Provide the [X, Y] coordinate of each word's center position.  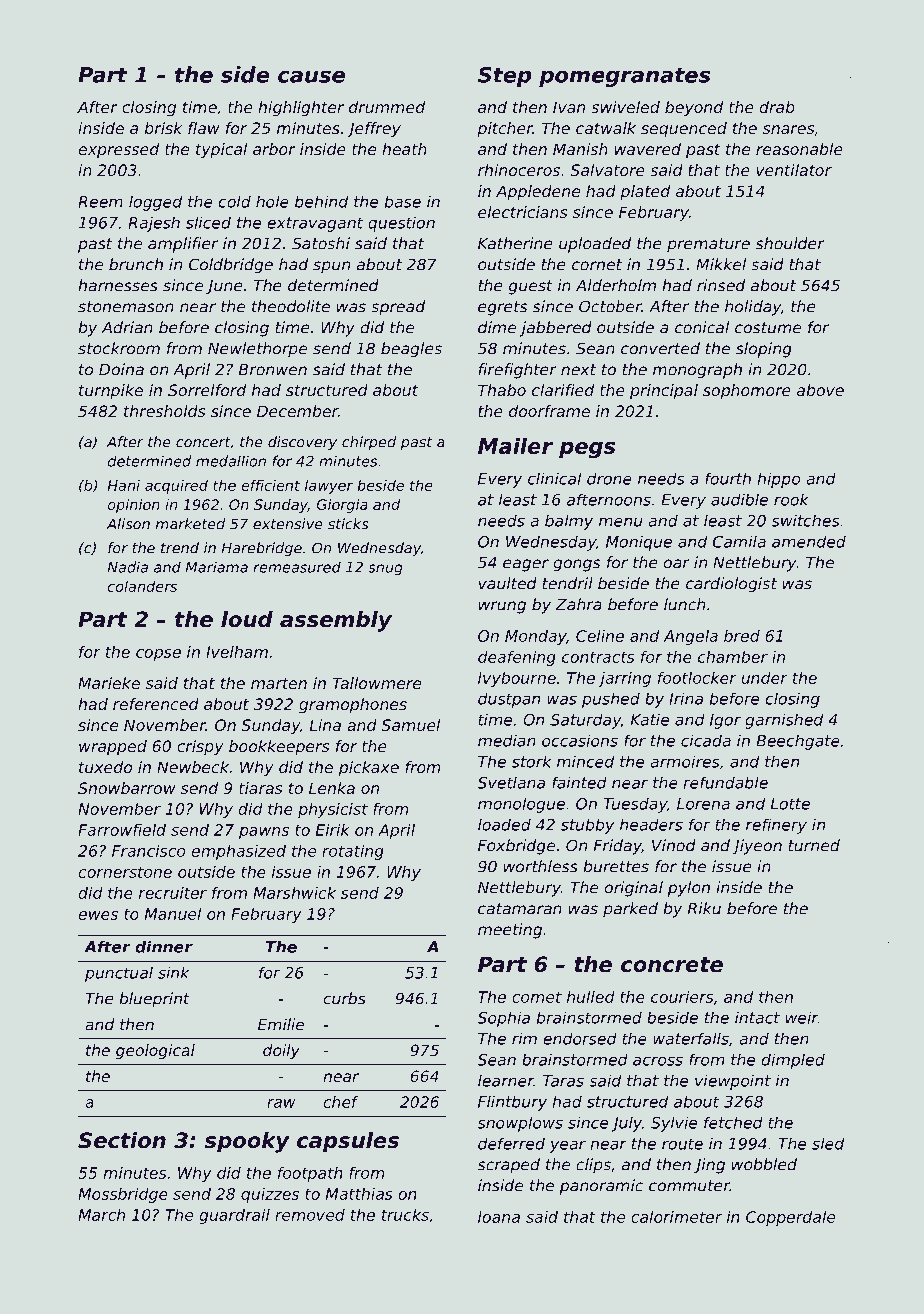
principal [664, 392]
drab [777, 107]
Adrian [127, 327]
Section [122, 1140]
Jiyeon [757, 847]
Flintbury [512, 1103]
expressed [119, 151]
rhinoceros [519, 170]
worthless [541, 866]
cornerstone [125, 872]
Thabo [502, 390]
